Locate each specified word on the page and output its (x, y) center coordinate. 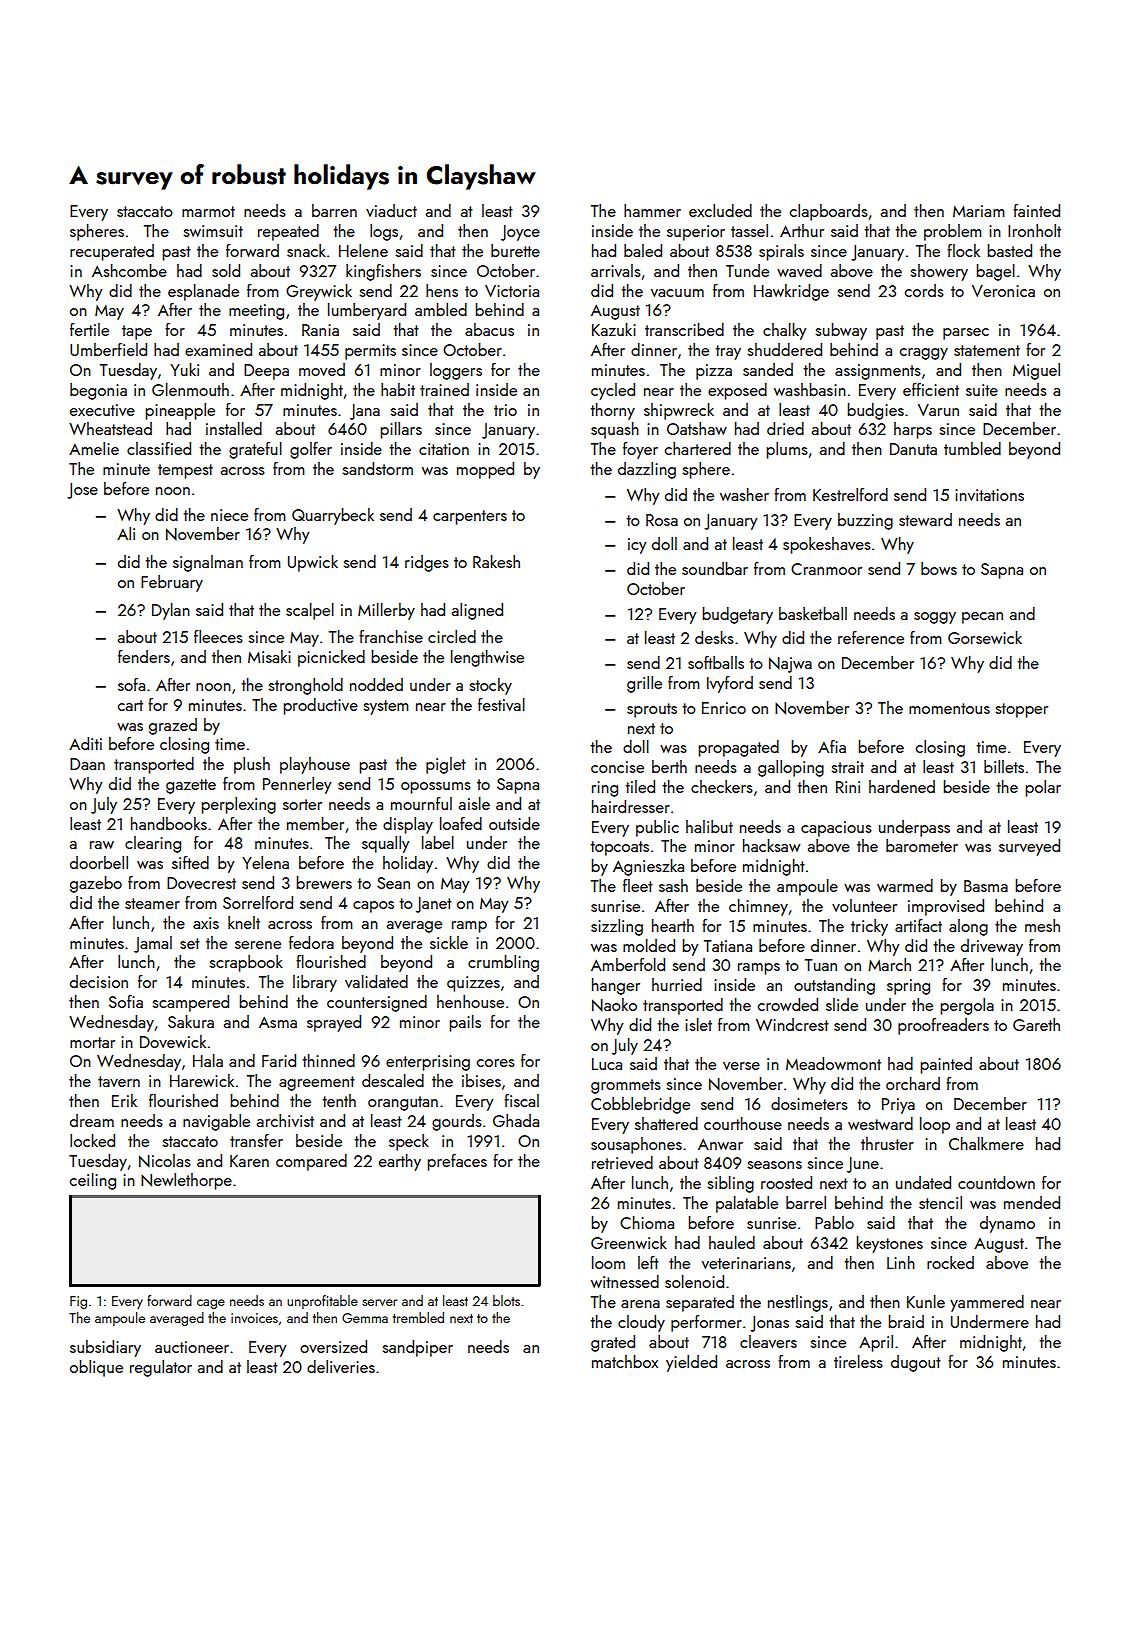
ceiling (93, 1181)
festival (501, 704)
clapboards (829, 212)
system (386, 707)
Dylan (171, 611)
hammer (652, 210)
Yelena (265, 862)
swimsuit (213, 231)
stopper (1021, 710)
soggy (935, 618)
